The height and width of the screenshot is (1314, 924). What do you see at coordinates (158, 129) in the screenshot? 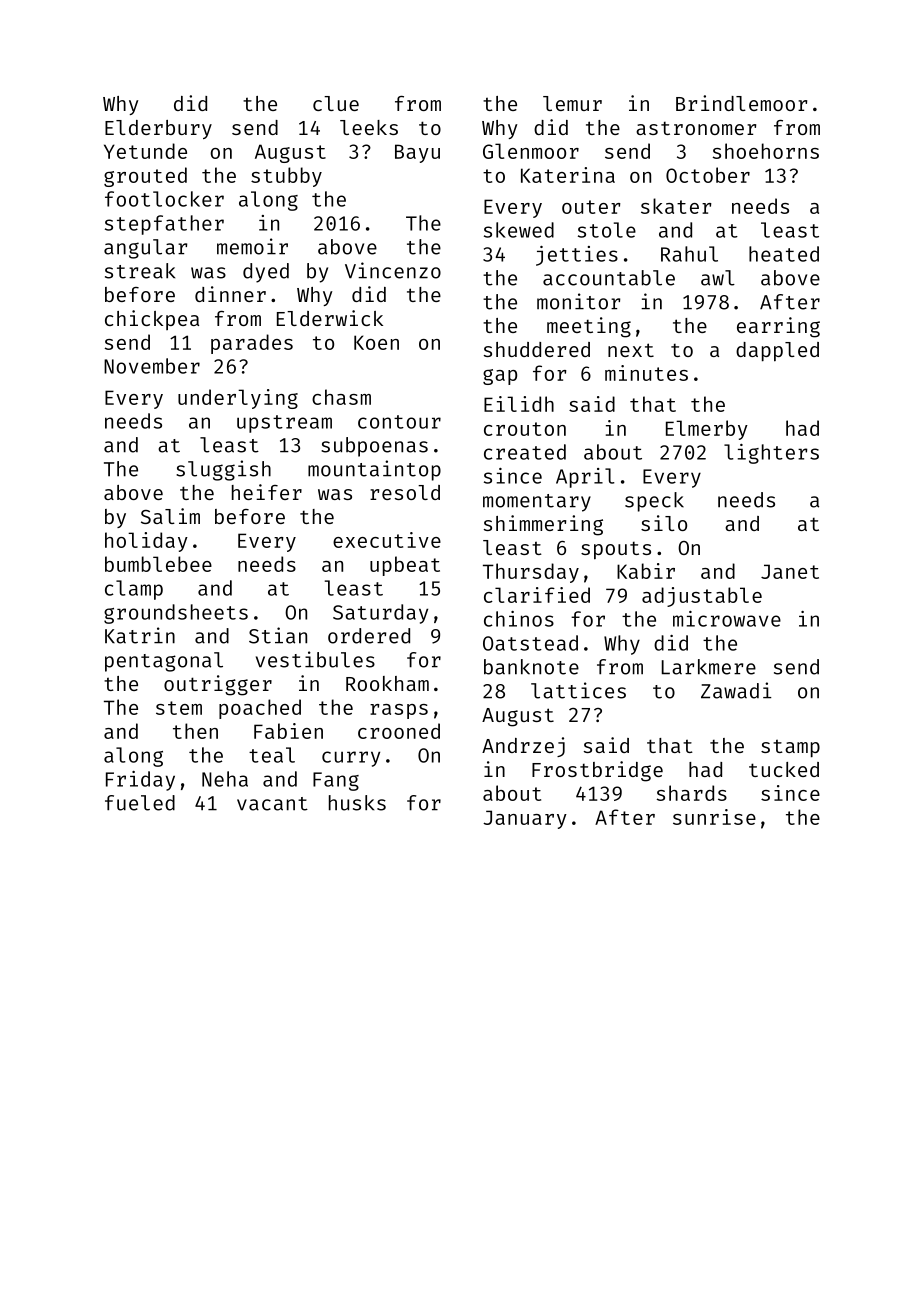
I see `Elderbury` at bounding box center [158, 129].
